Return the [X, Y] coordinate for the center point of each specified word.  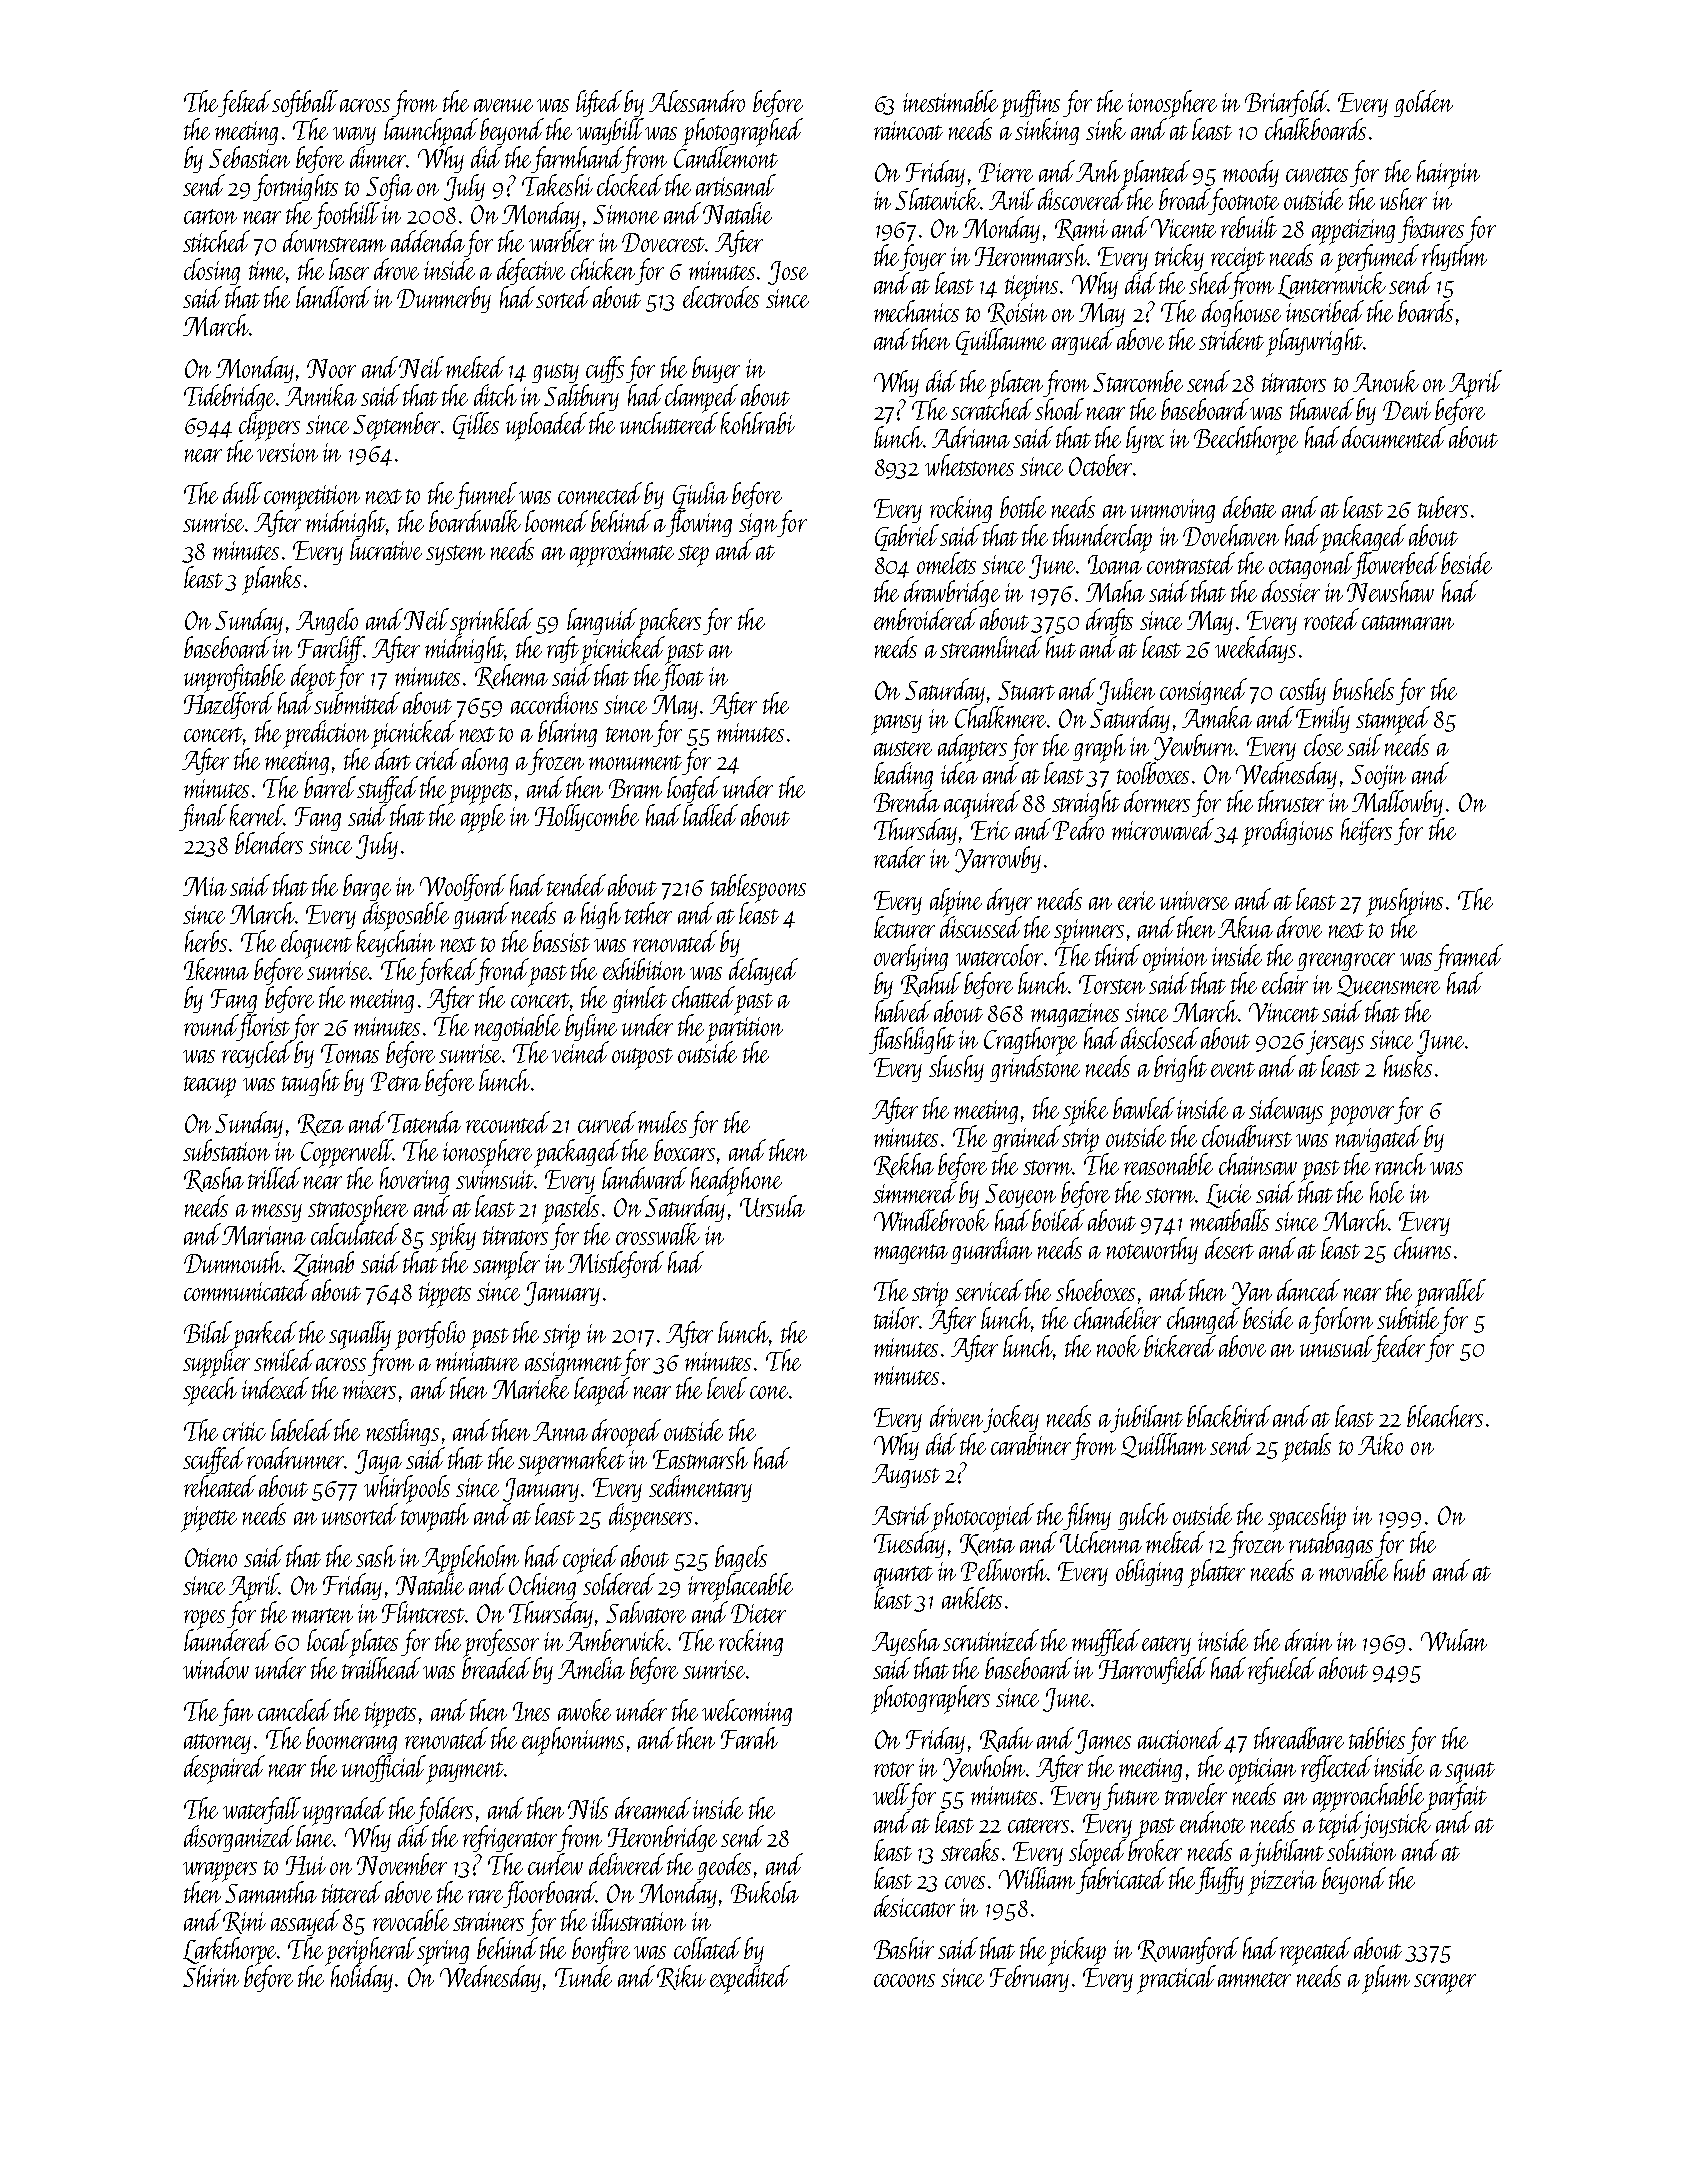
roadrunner [296, 1458]
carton [210, 216]
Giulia [700, 495]
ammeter [1254, 1979]
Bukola [765, 1892]
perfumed [1377, 258]
